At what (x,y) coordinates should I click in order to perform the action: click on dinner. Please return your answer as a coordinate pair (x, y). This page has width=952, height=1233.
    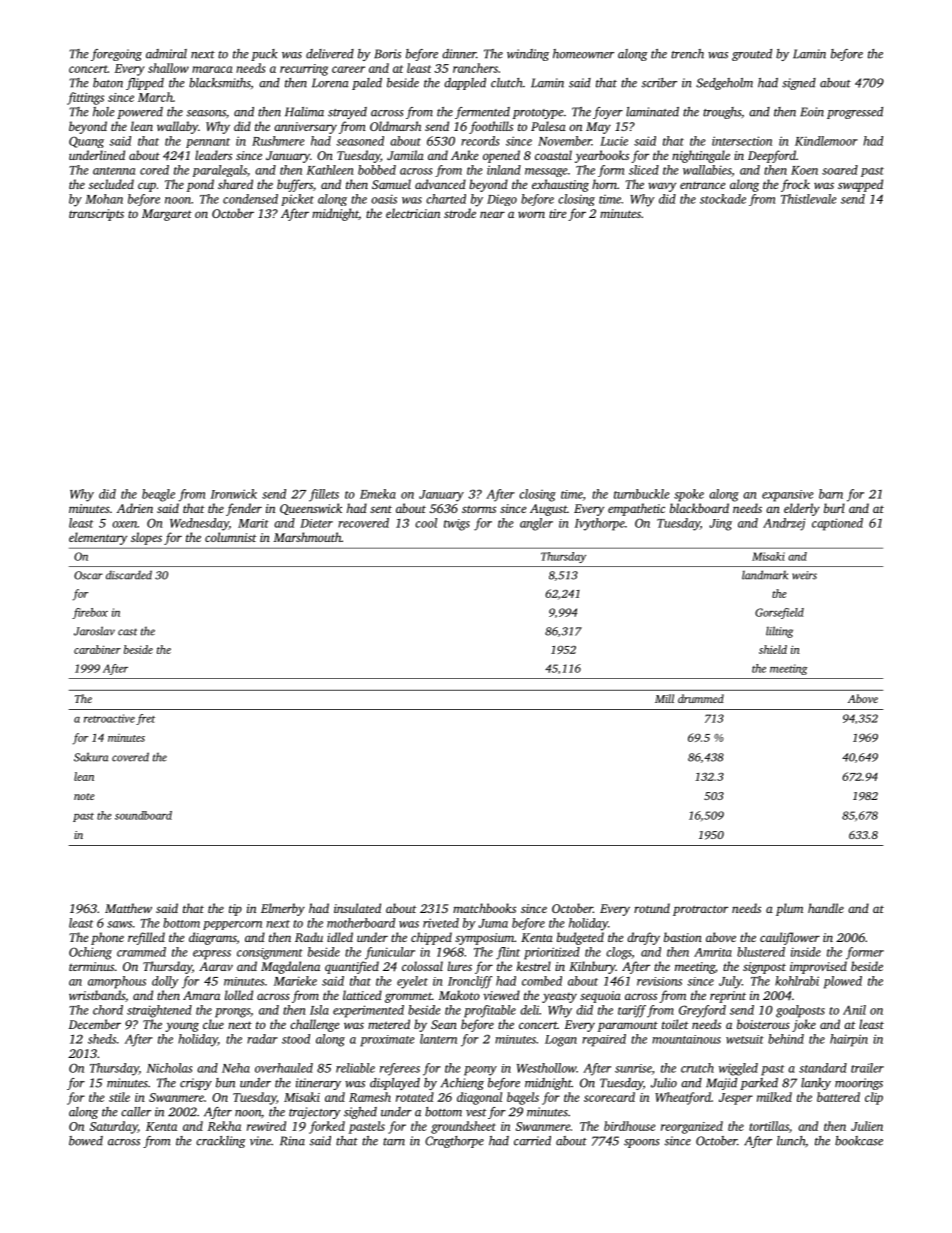
    Looking at the image, I should click on (459, 54).
